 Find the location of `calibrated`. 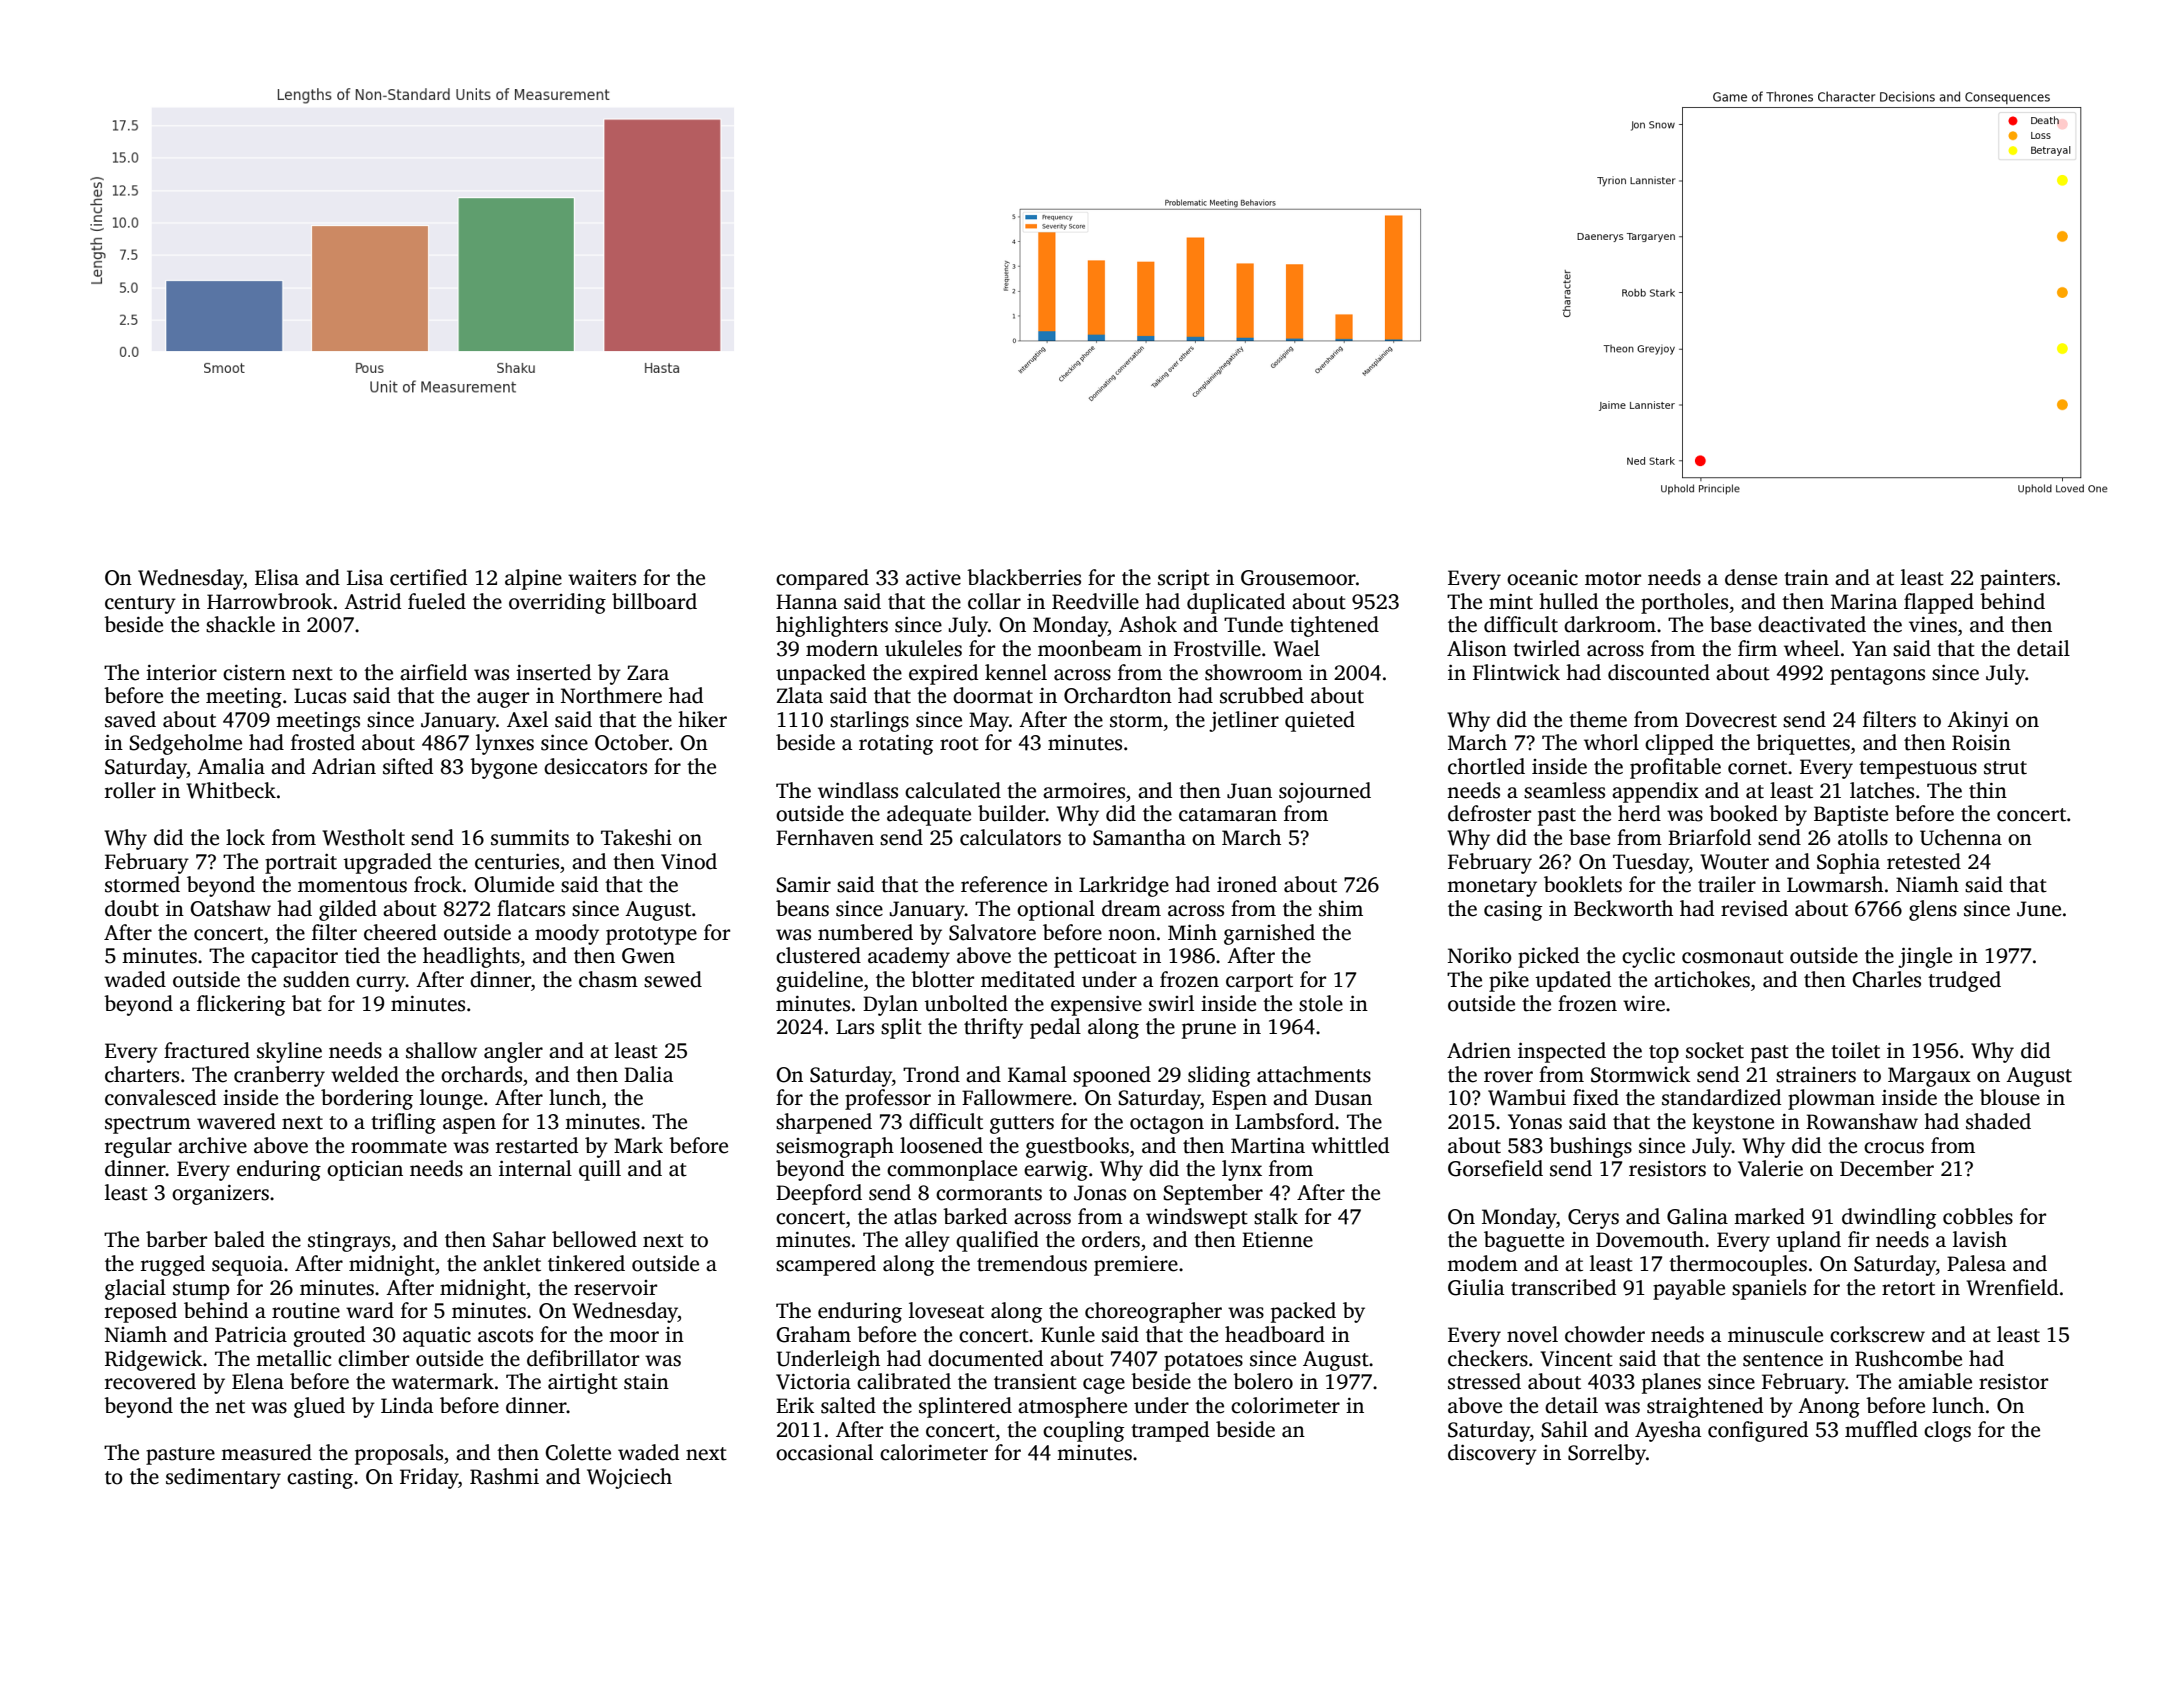

calibrated is located at coordinates (904, 1381).
